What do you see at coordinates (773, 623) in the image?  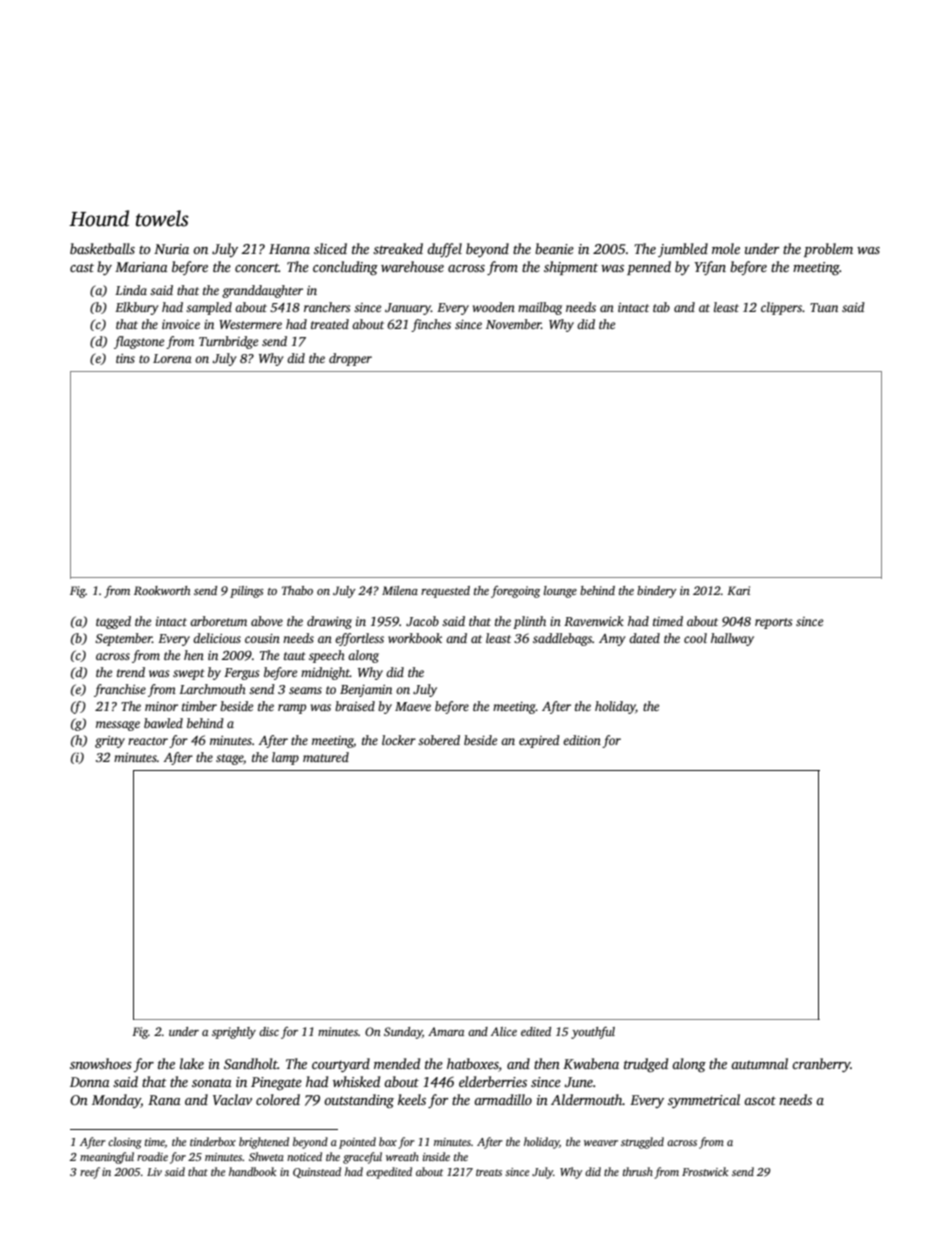 I see `reports` at bounding box center [773, 623].
